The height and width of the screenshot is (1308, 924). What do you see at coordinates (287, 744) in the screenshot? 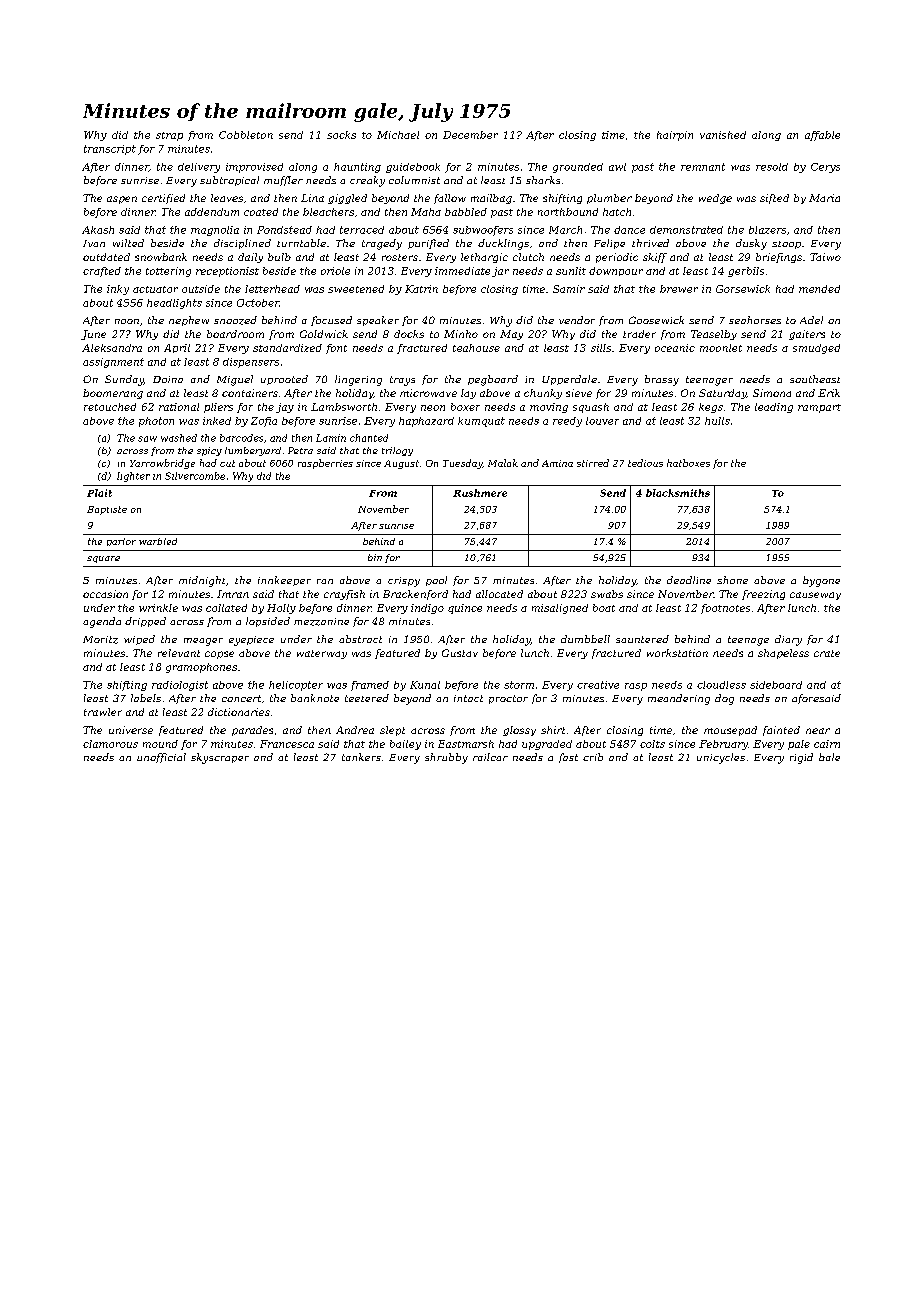
I see `Francesca` at bounding box center [287, 744].
